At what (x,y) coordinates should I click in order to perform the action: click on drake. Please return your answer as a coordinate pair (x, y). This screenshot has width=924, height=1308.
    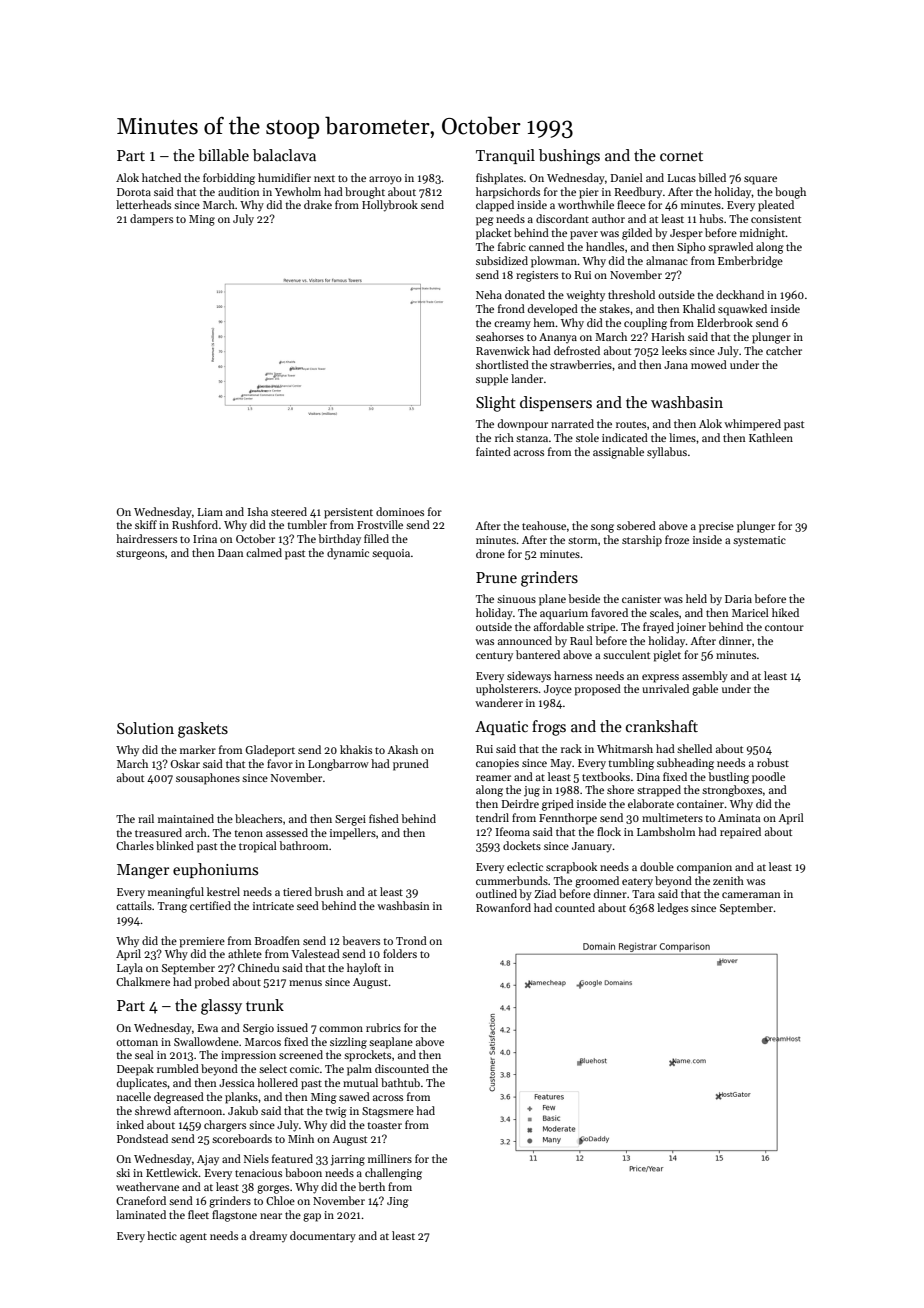
    Looking at the image, I should click on (318, 204).
